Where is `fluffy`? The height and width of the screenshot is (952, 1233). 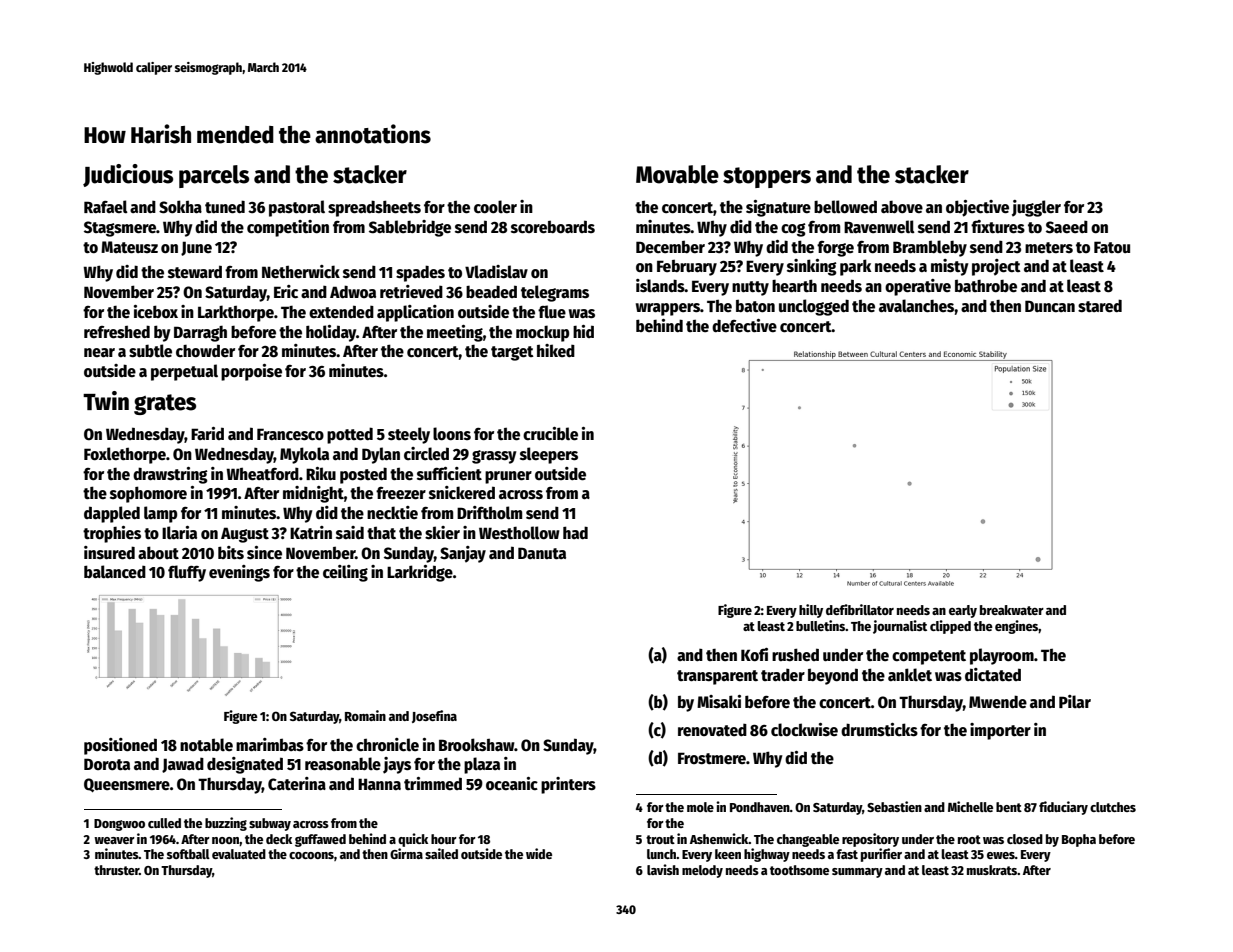 fluffy is located at coordinates (187, 573).
